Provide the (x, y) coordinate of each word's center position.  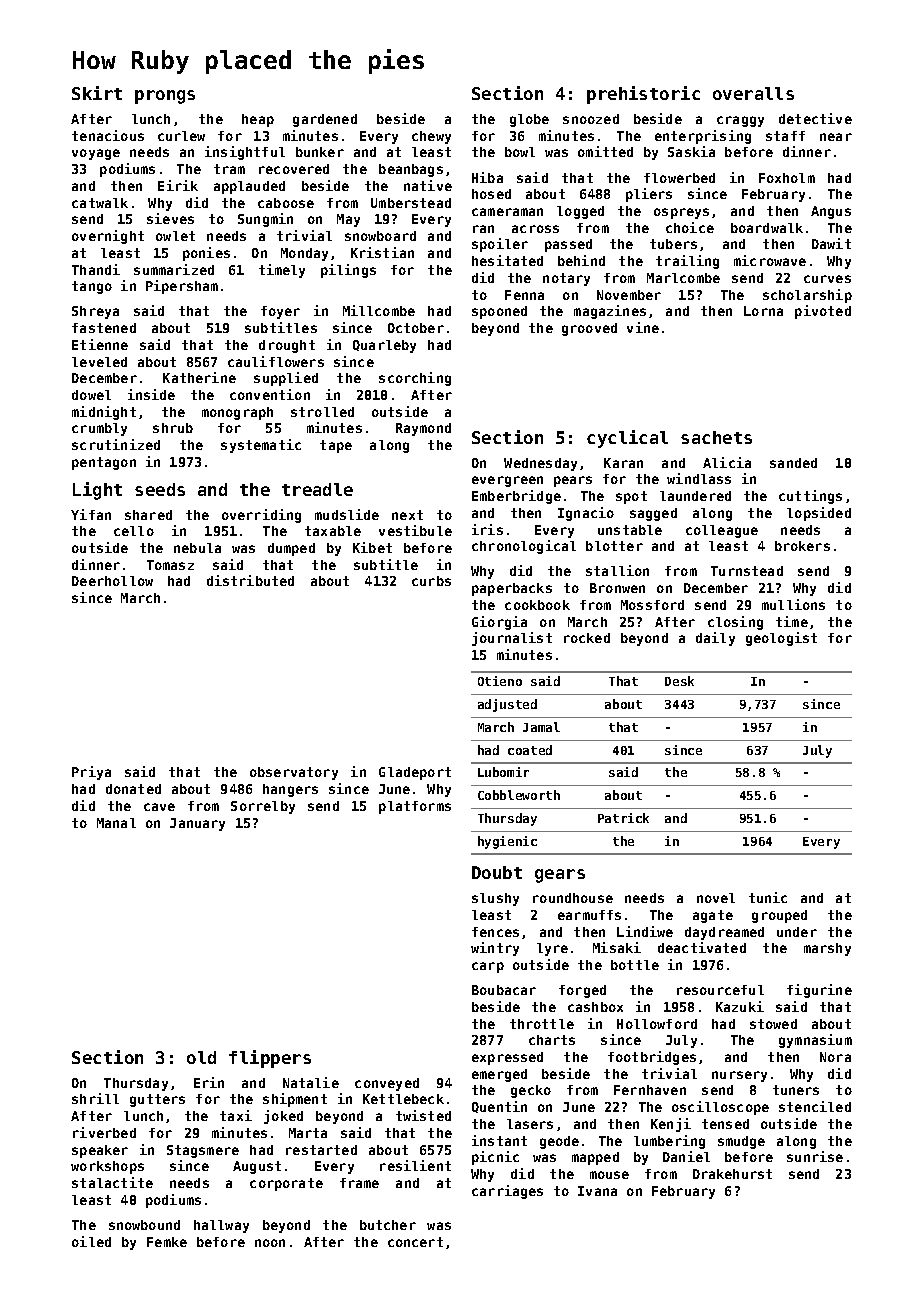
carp (488, 967)
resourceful (720, 990)
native (428, 185)
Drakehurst (732, 1174)
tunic (768, 897)
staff (785, 136)
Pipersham (182, 287)
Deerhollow (112, 581)
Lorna (763, 311)
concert (415, 1242)
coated (530, 750)
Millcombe (379, 310)
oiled (91, 1241)
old (201, 1057)
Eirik (178, 185)
